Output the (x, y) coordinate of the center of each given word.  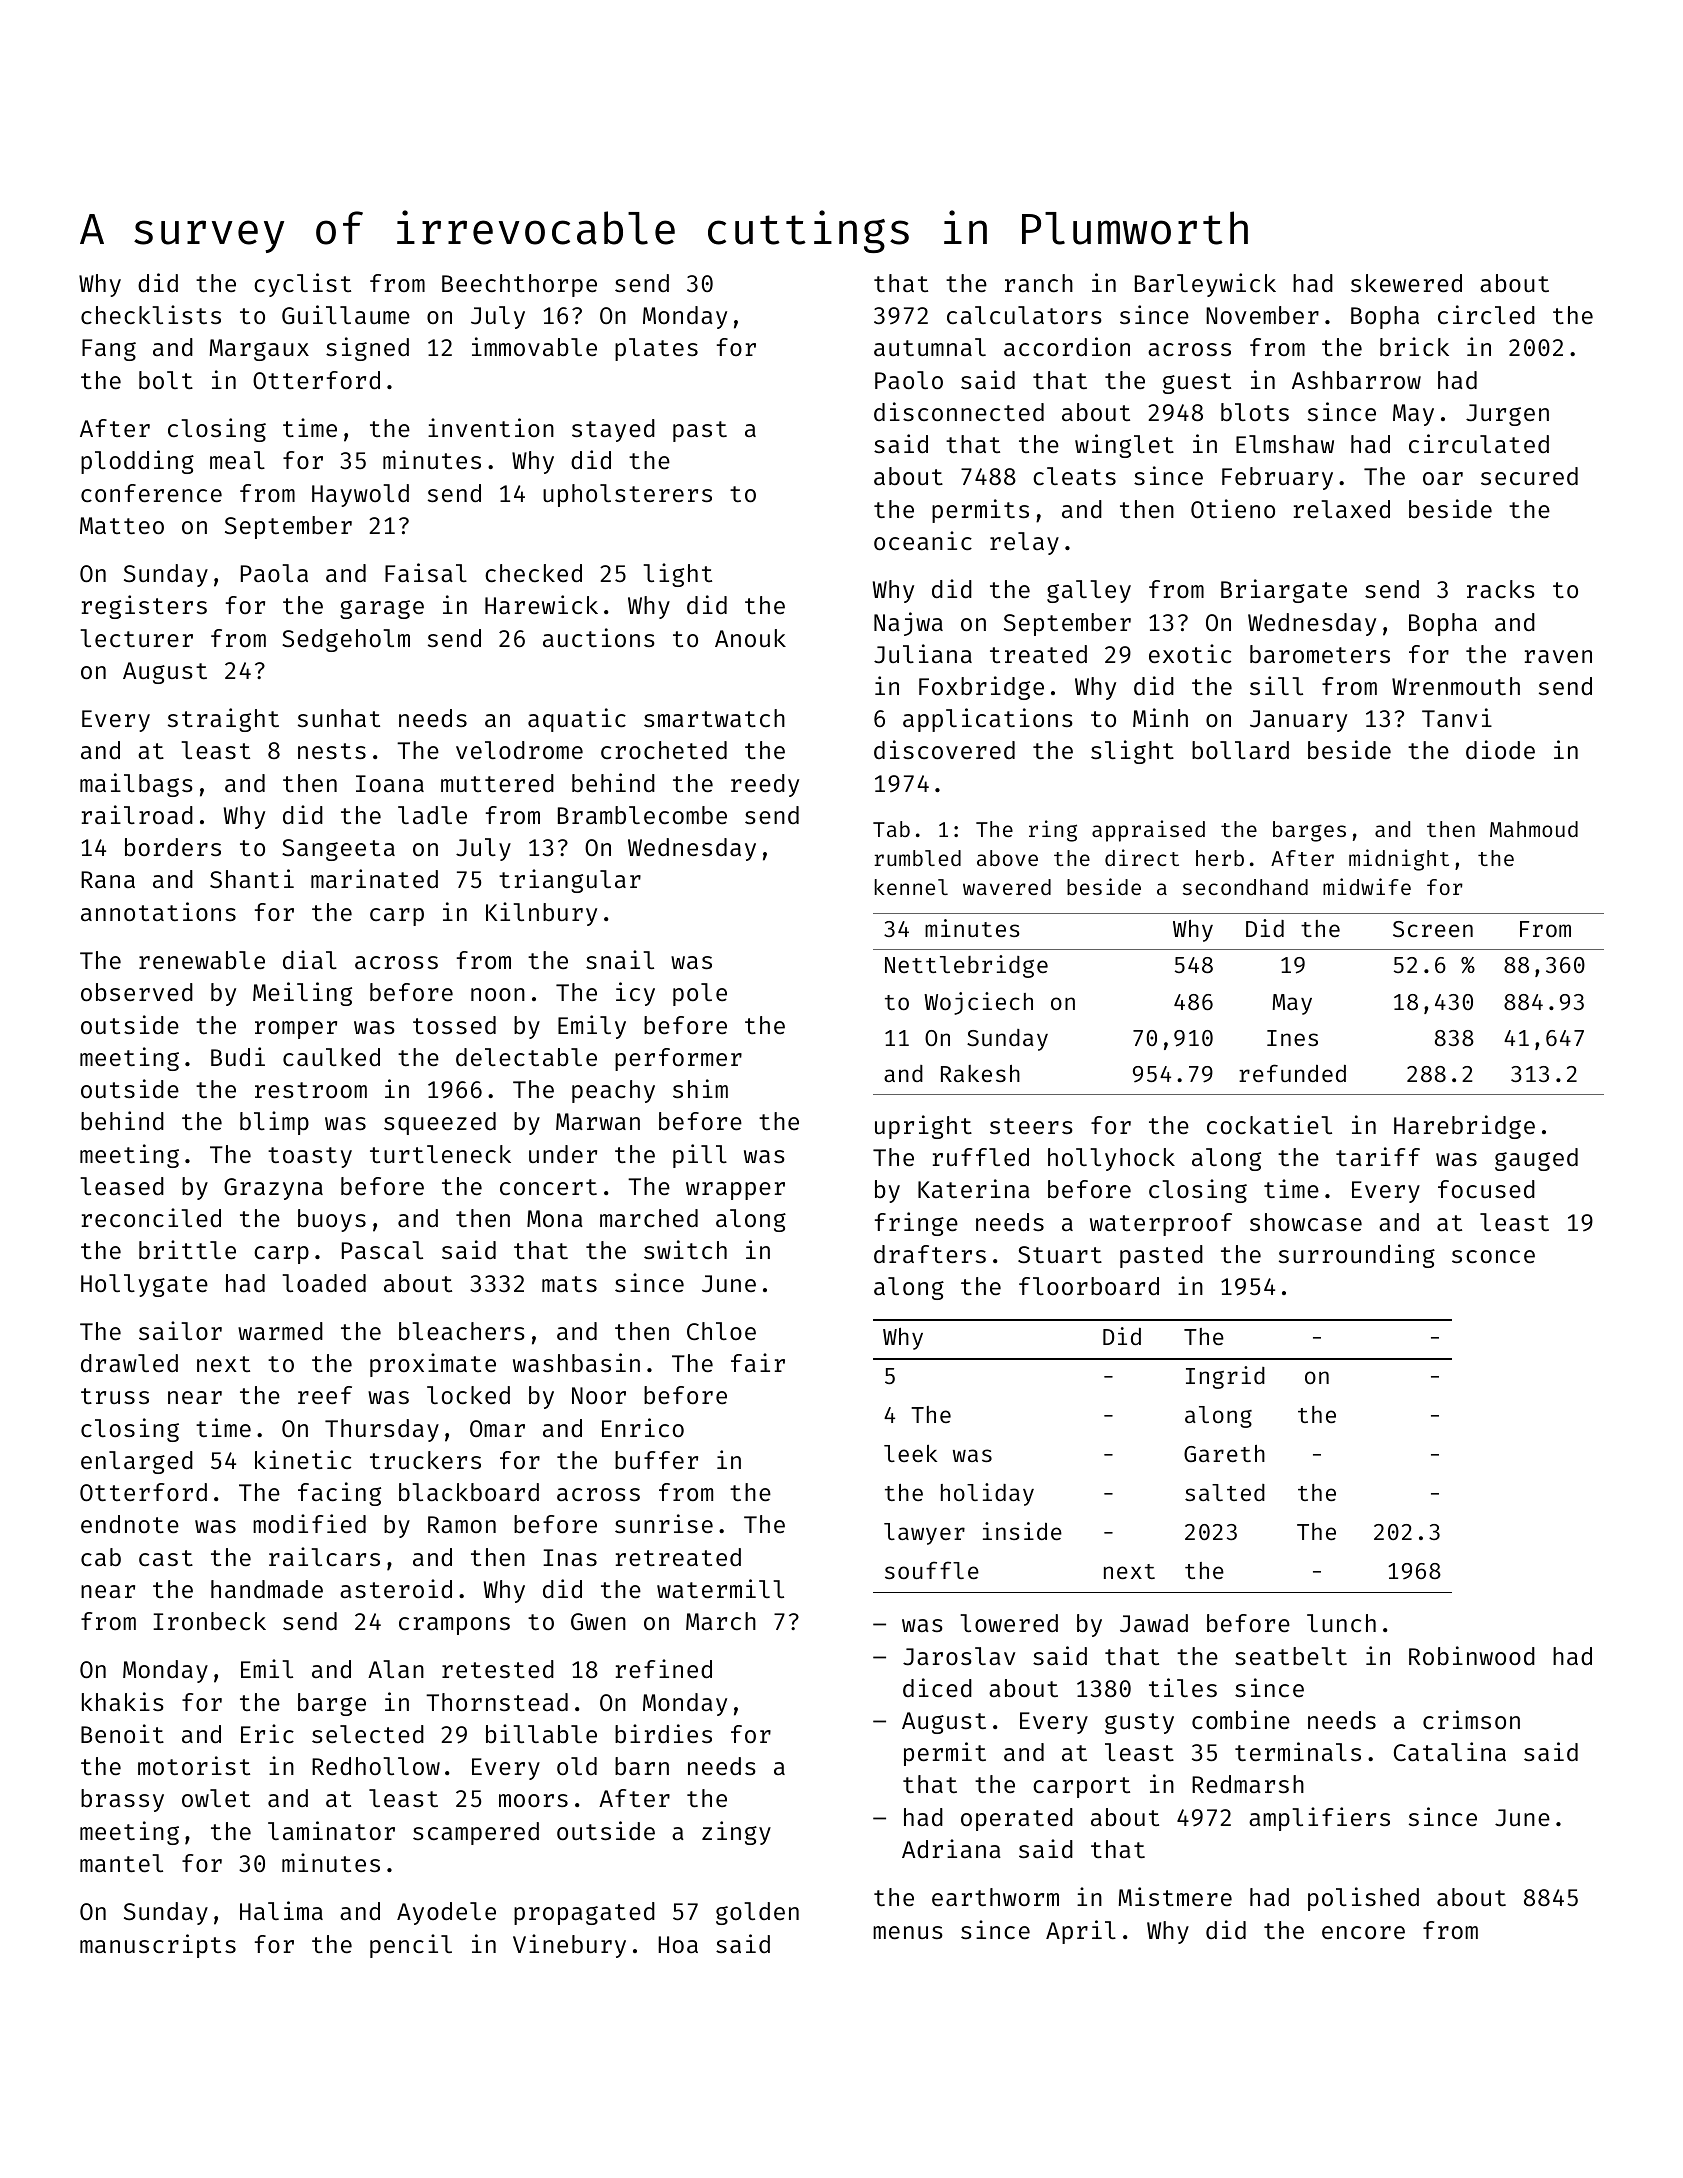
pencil (411, 1946)
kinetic (303, 1459)
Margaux (259, 350)
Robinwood (1472, 1655)
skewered (1406, 283)
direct (1142, 857)
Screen (1433, 929)
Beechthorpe (519, 285)
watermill (720, 1588)
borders (173, 847)
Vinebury (569, 1946)
